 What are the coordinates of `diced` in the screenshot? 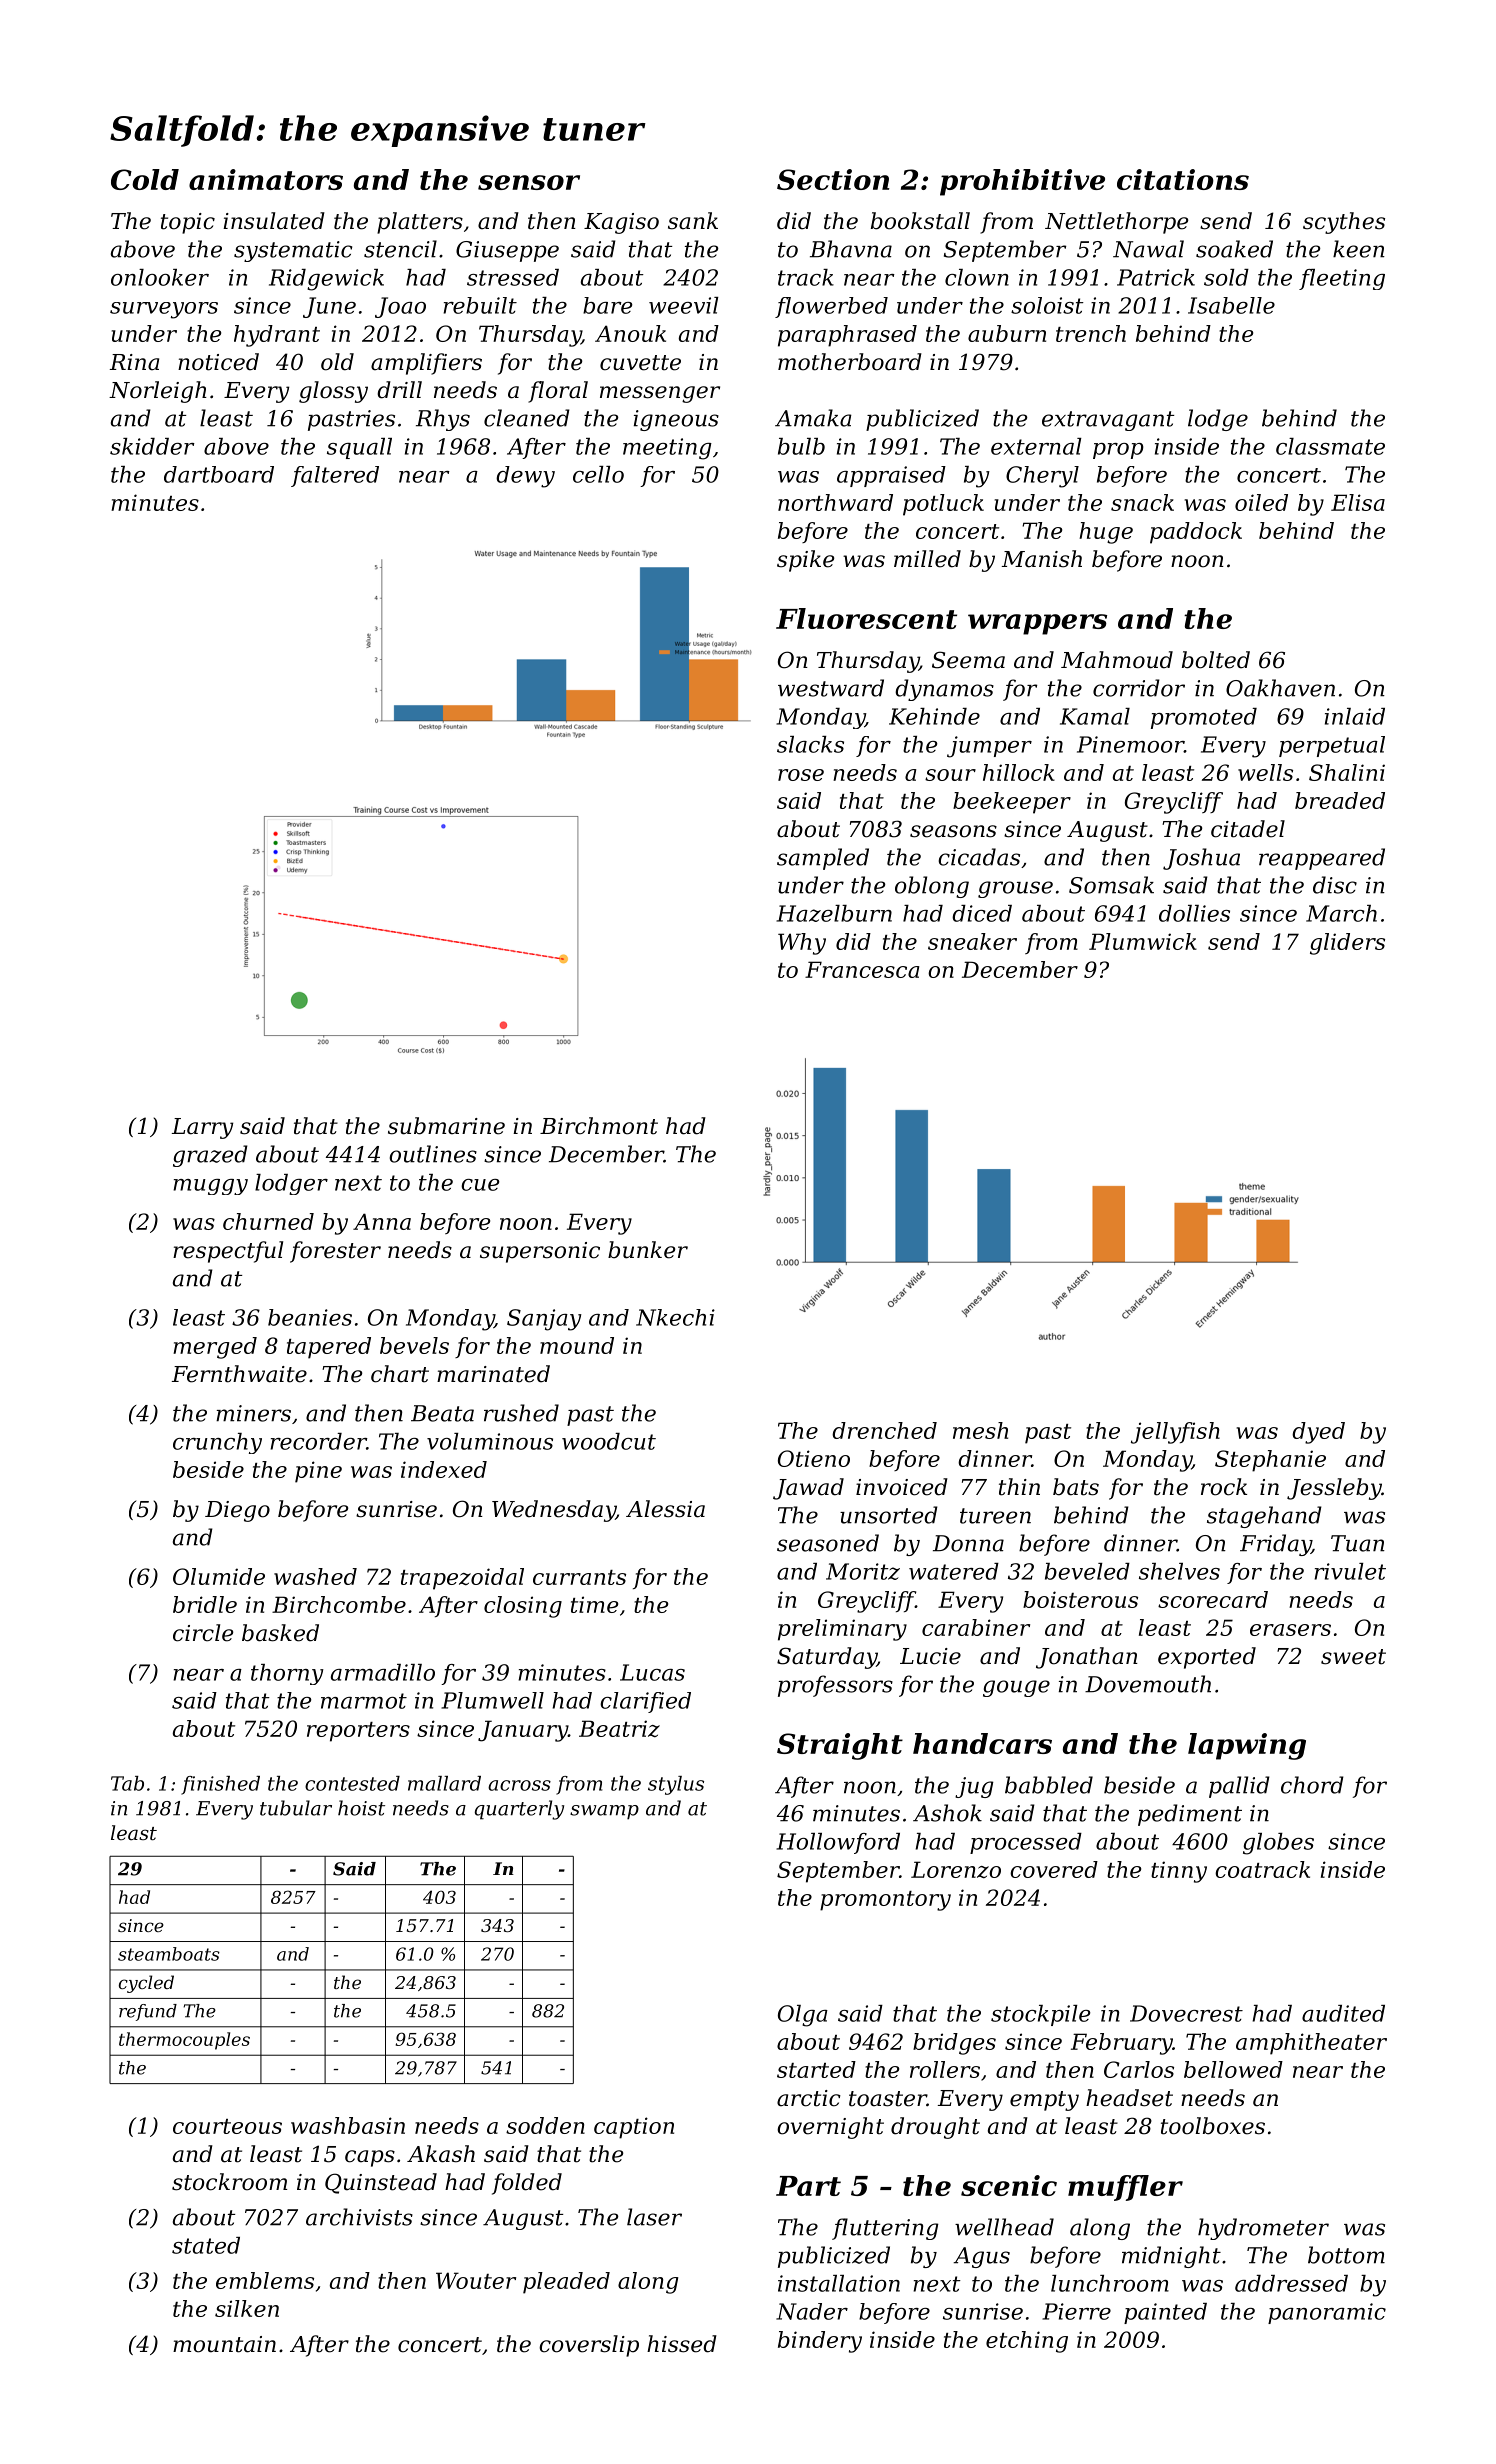 It's located at (982, 913).
